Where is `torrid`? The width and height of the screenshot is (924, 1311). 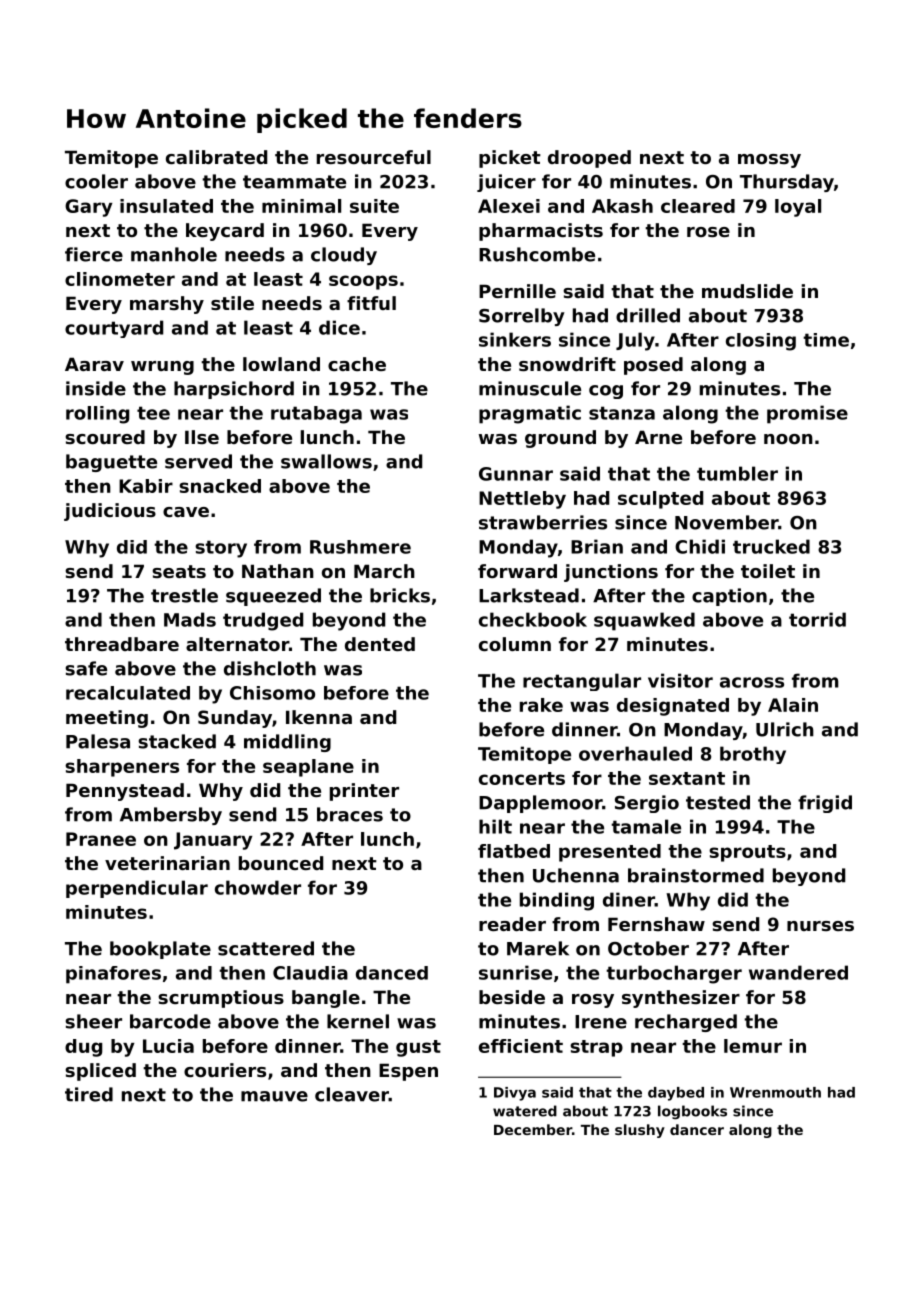
torrid is located at coordinates (817, 619).
